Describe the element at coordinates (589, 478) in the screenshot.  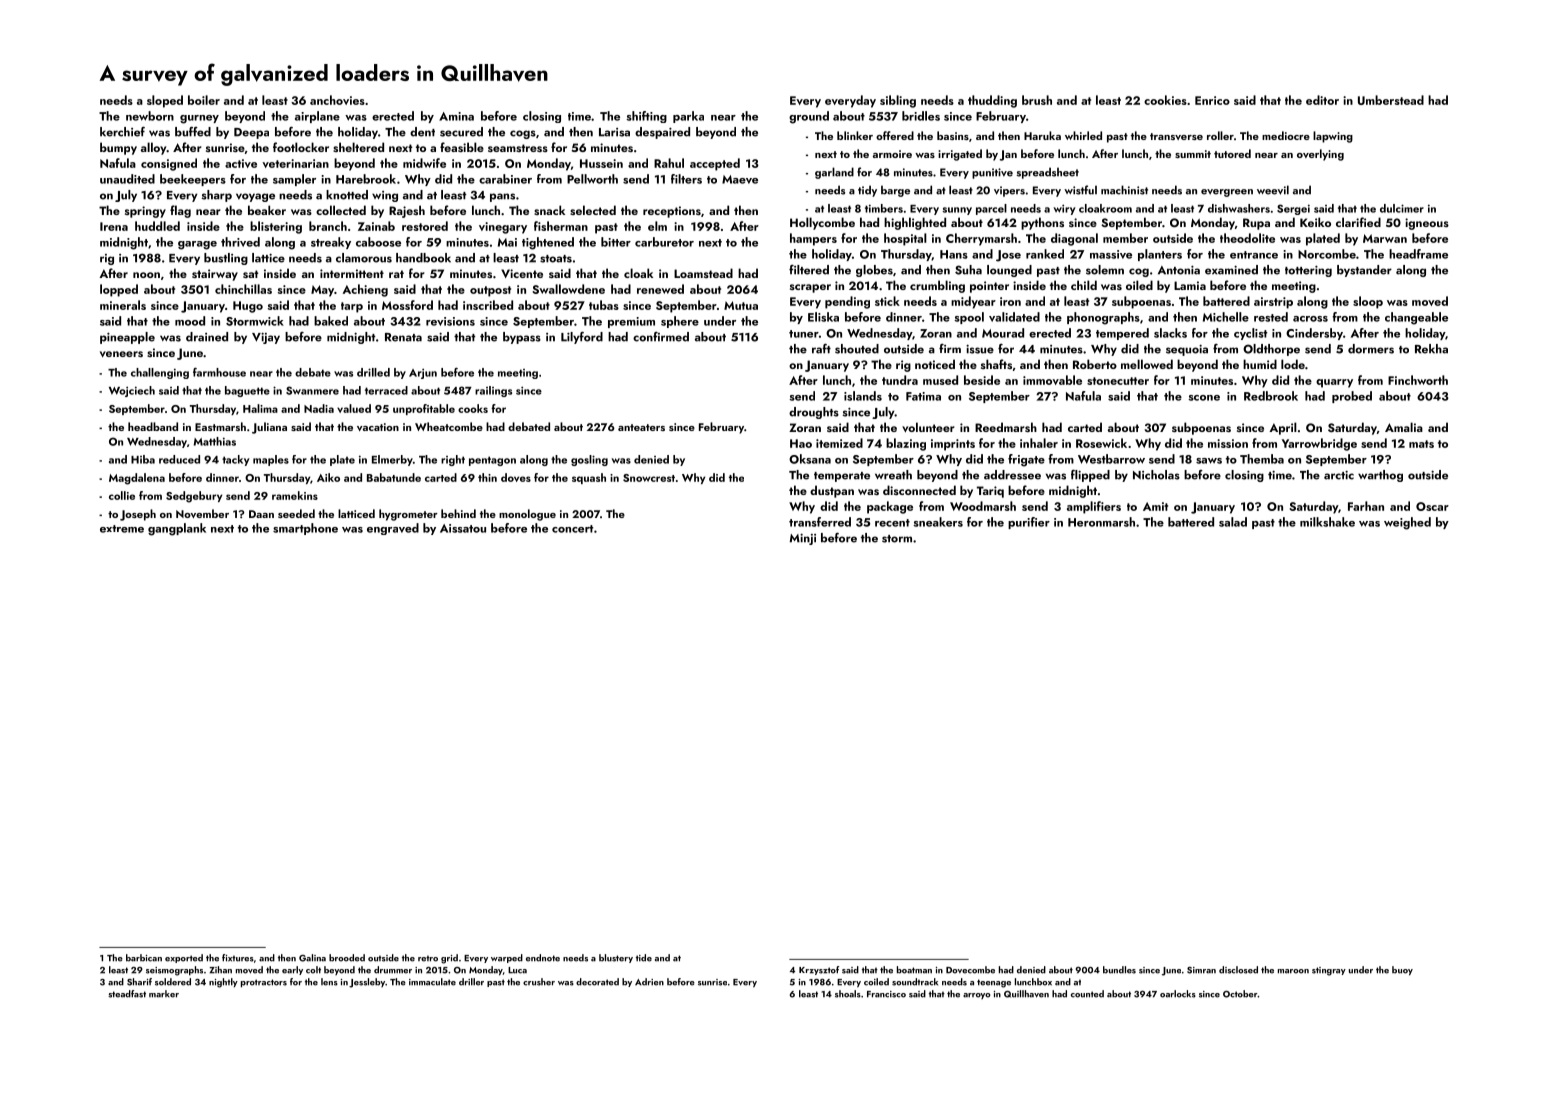
I see `squash` at that location.
